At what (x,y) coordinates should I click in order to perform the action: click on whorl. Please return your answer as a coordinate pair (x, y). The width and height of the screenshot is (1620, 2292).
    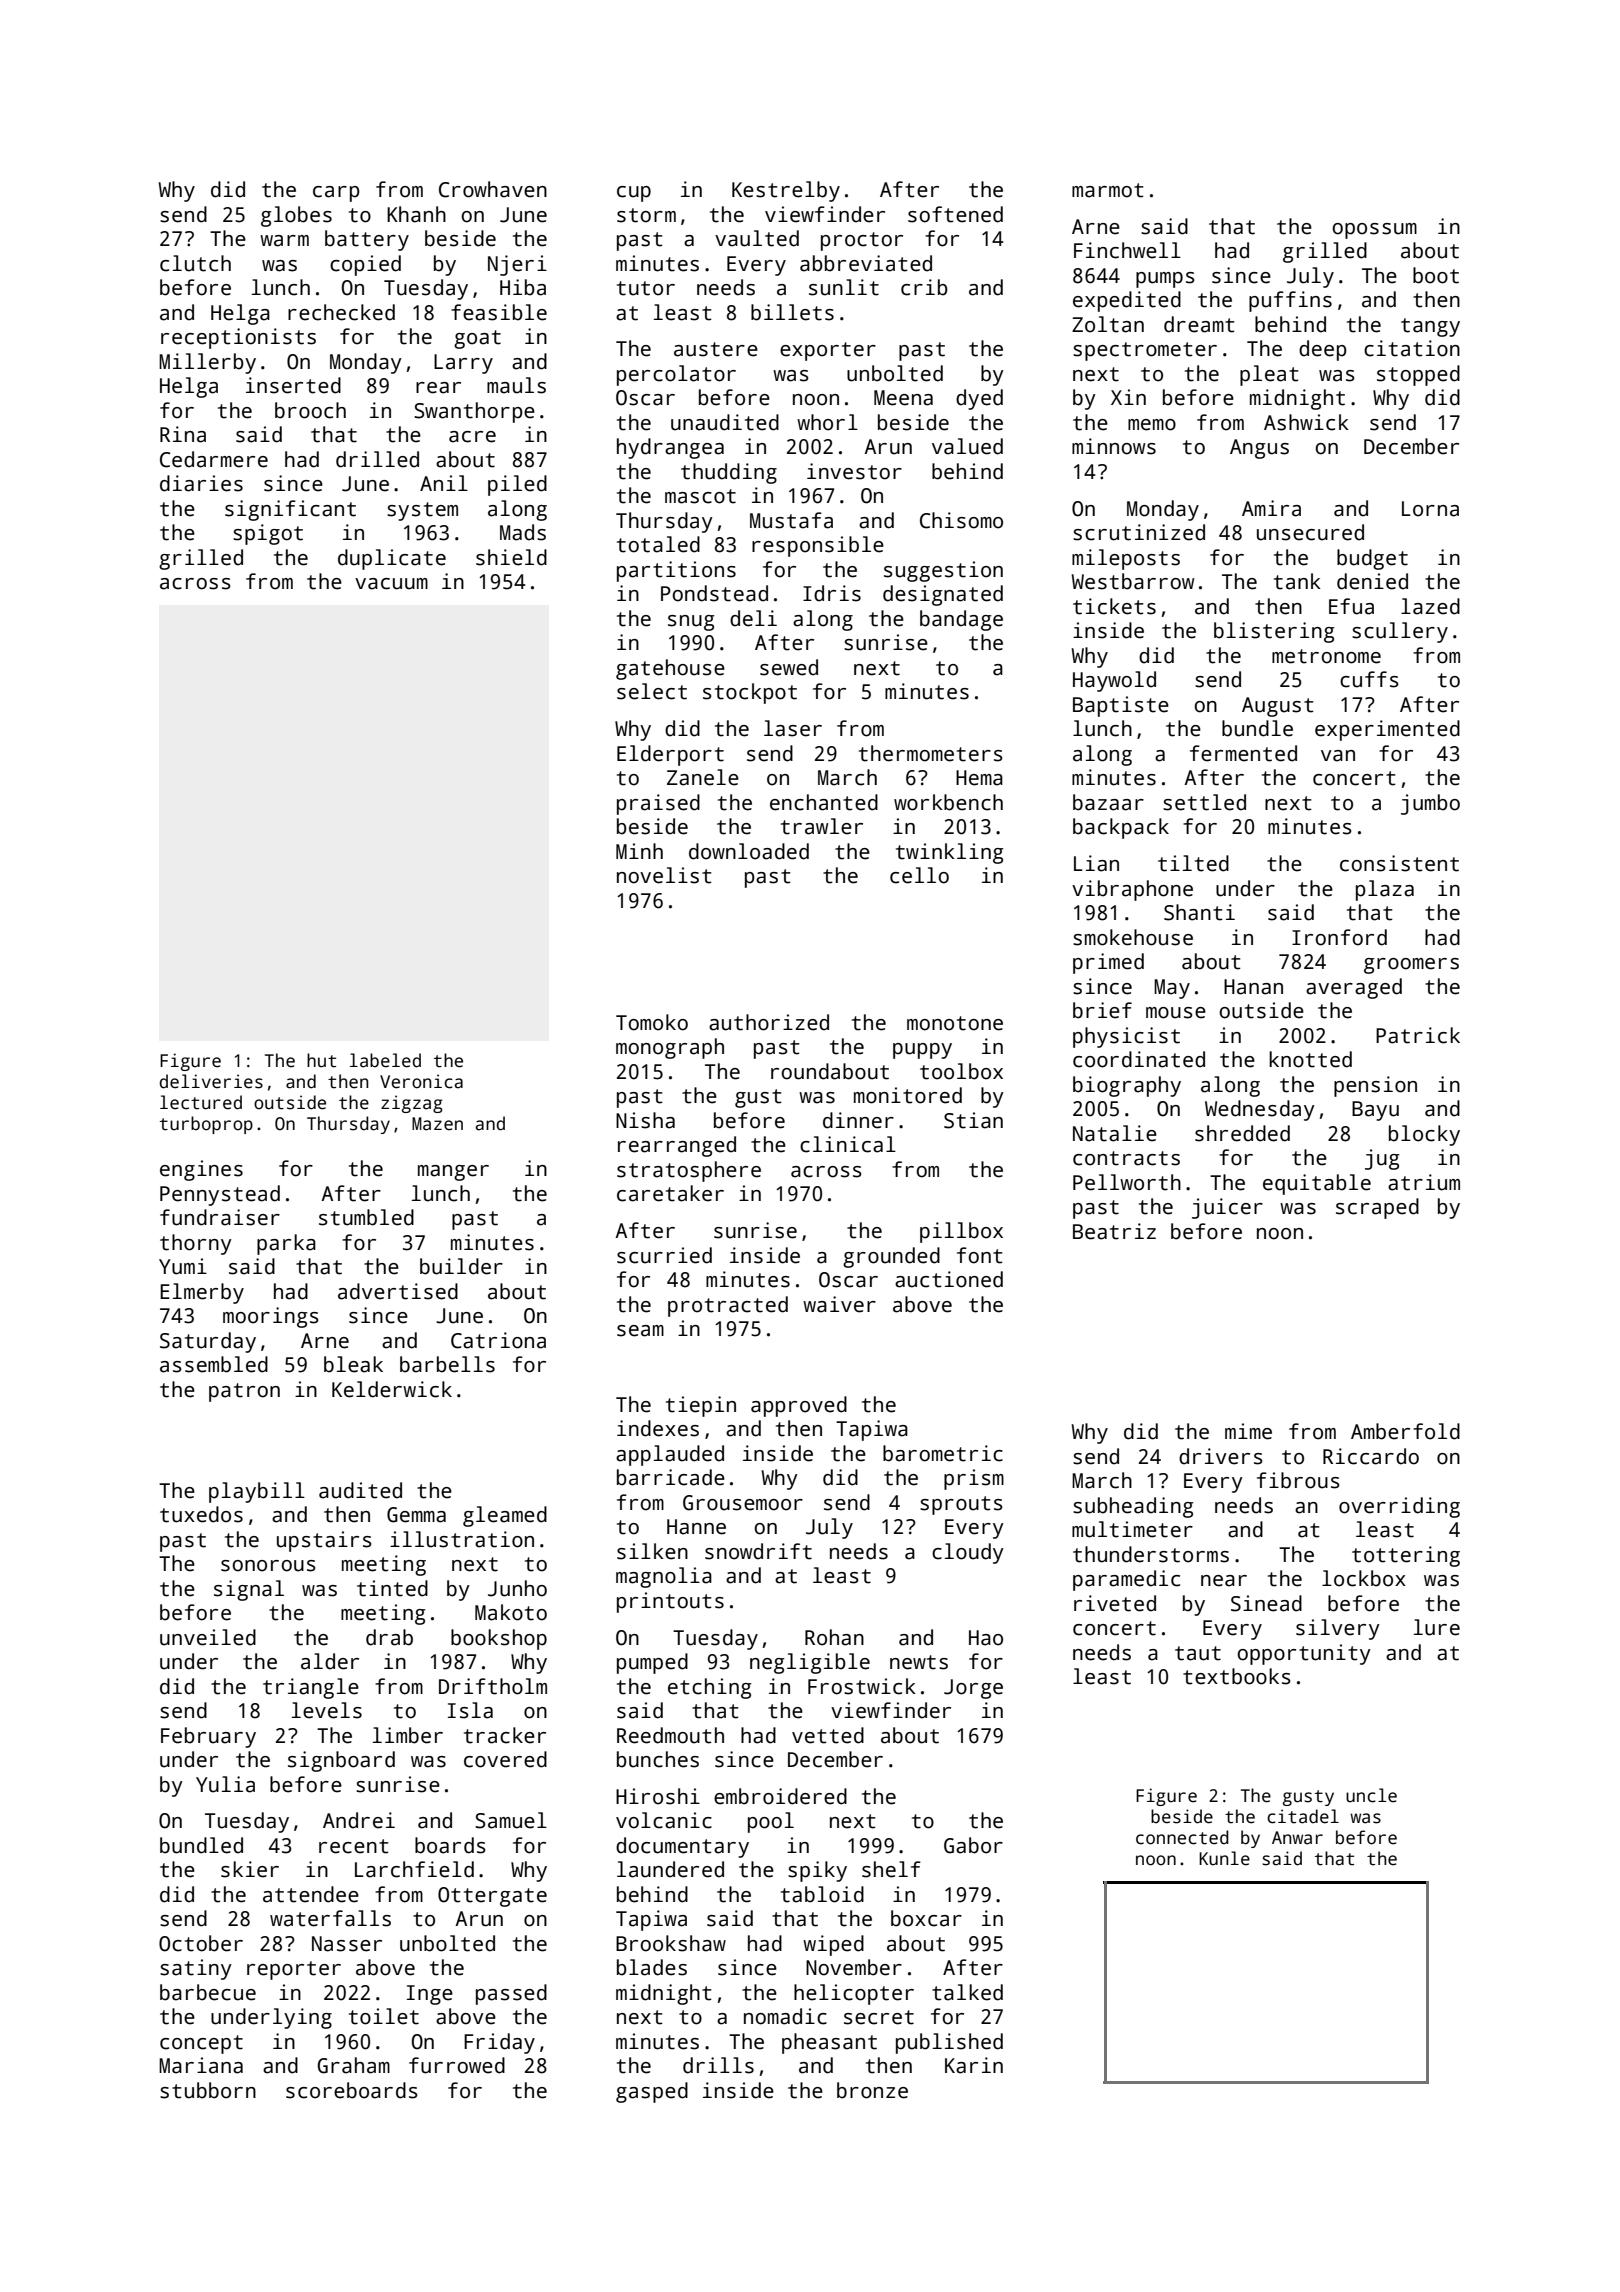
    Looking at the image, I should click on (827, 422).
